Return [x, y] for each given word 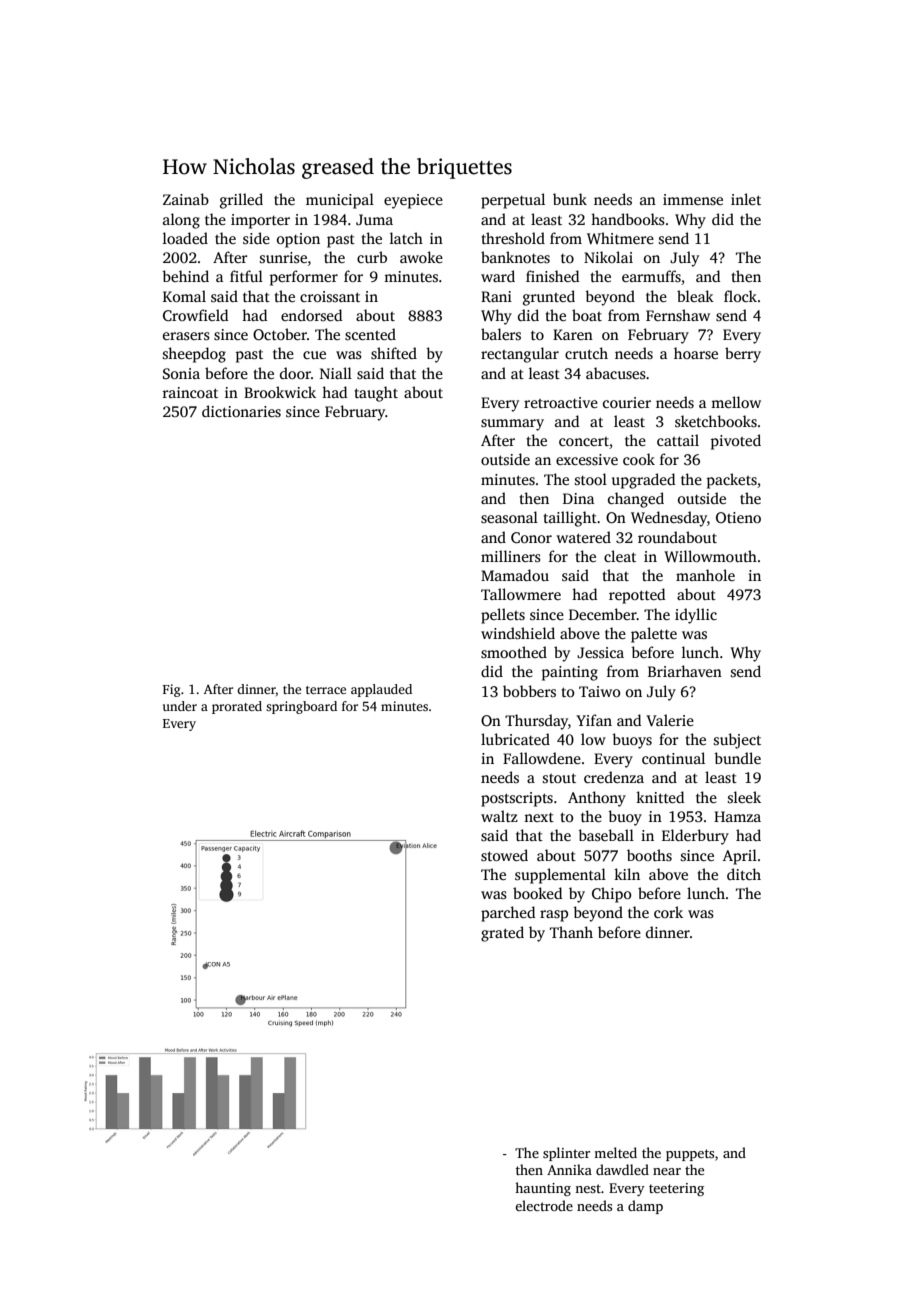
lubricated [515, 739]
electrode [544, 1205]
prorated [237, 707]
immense [693, 199]
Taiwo [600, 691]
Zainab [186, 199]
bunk [570, 199]
